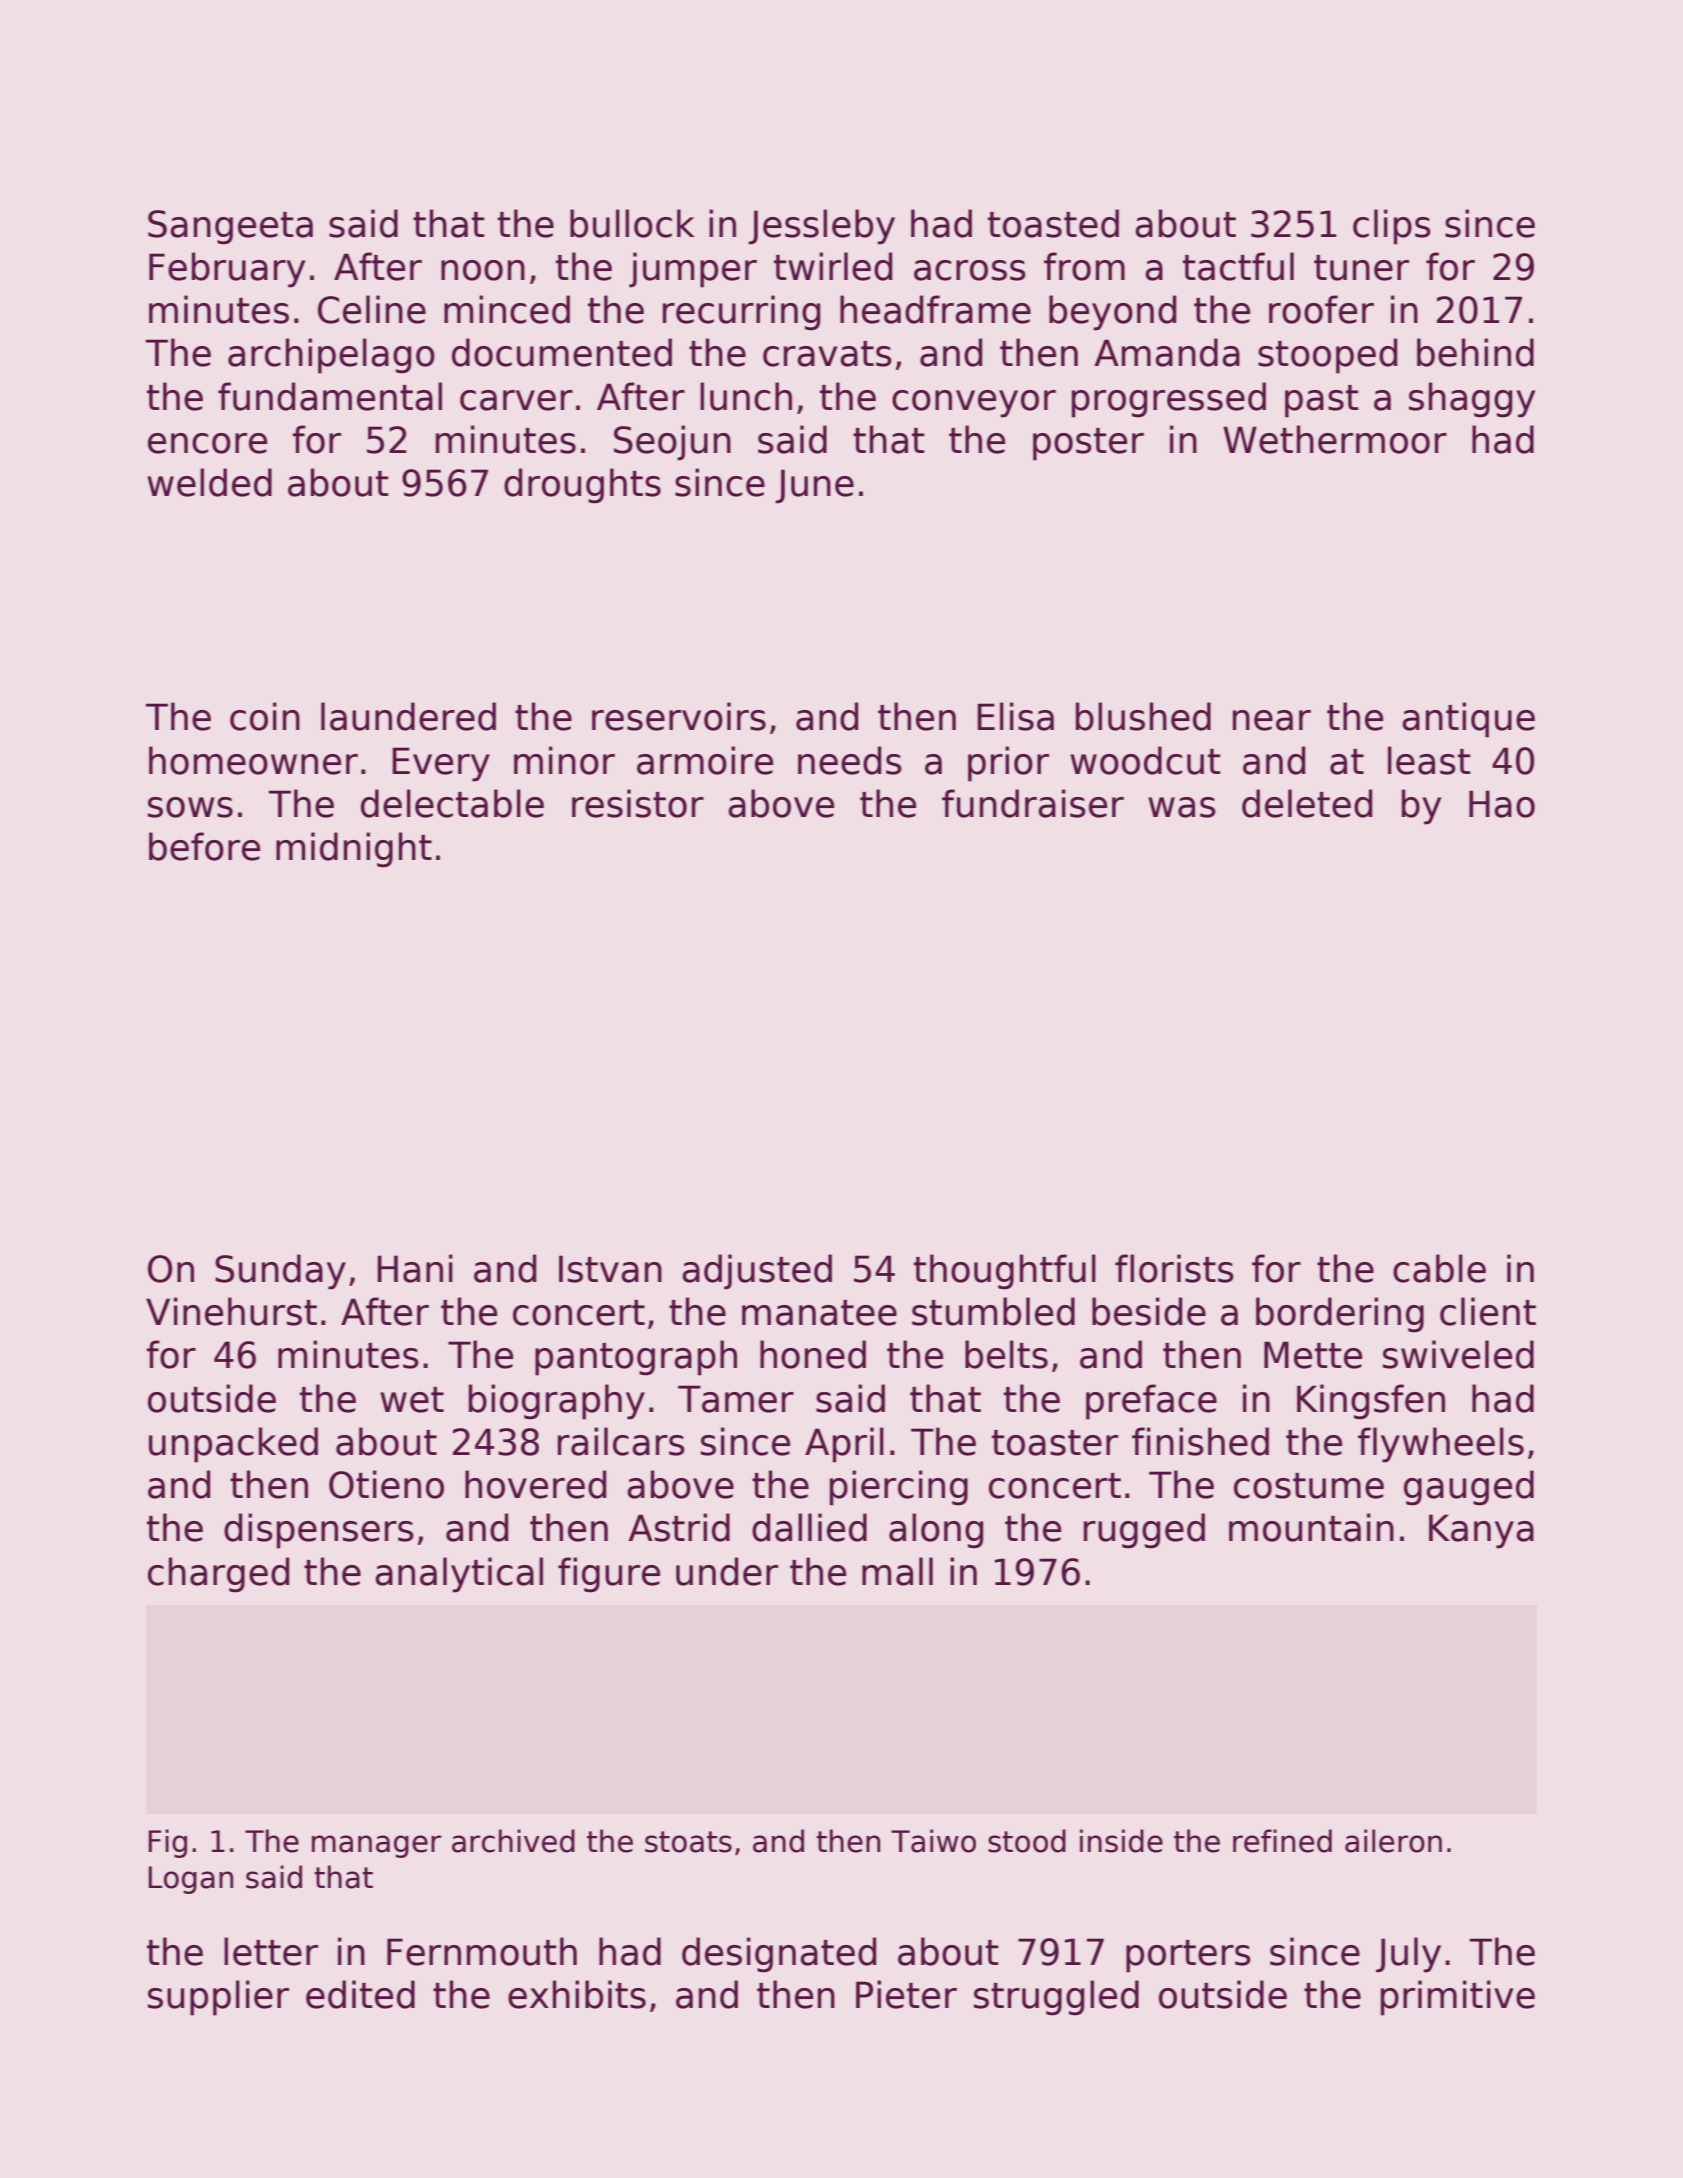 The width and height of the page is (1683, 2178). Describe the element at coordinates (207, 443) in the page. I see `encore` at that location.
